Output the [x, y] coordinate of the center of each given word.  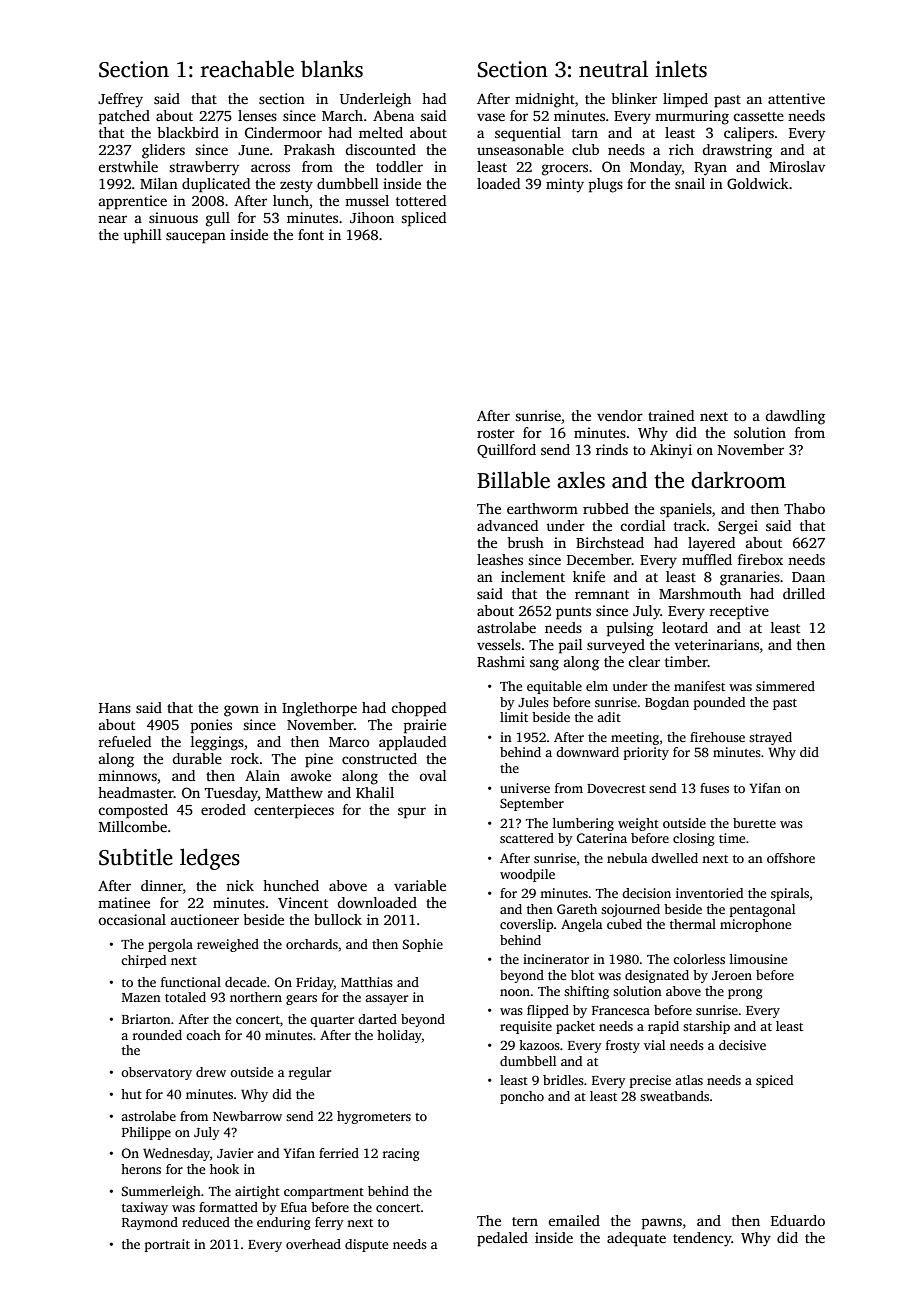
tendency [702, 1239]
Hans [115, 708]
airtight [257, 1192]
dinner [162, 885]
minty [565, 185]
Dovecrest [616, 788]
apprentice [133, 202]
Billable [513, 480]
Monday [656, 168]
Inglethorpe [319, 709]
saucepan [196, 238]
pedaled [502, 1239]
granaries [750, 578]
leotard [685, 627]
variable [420, 885]
